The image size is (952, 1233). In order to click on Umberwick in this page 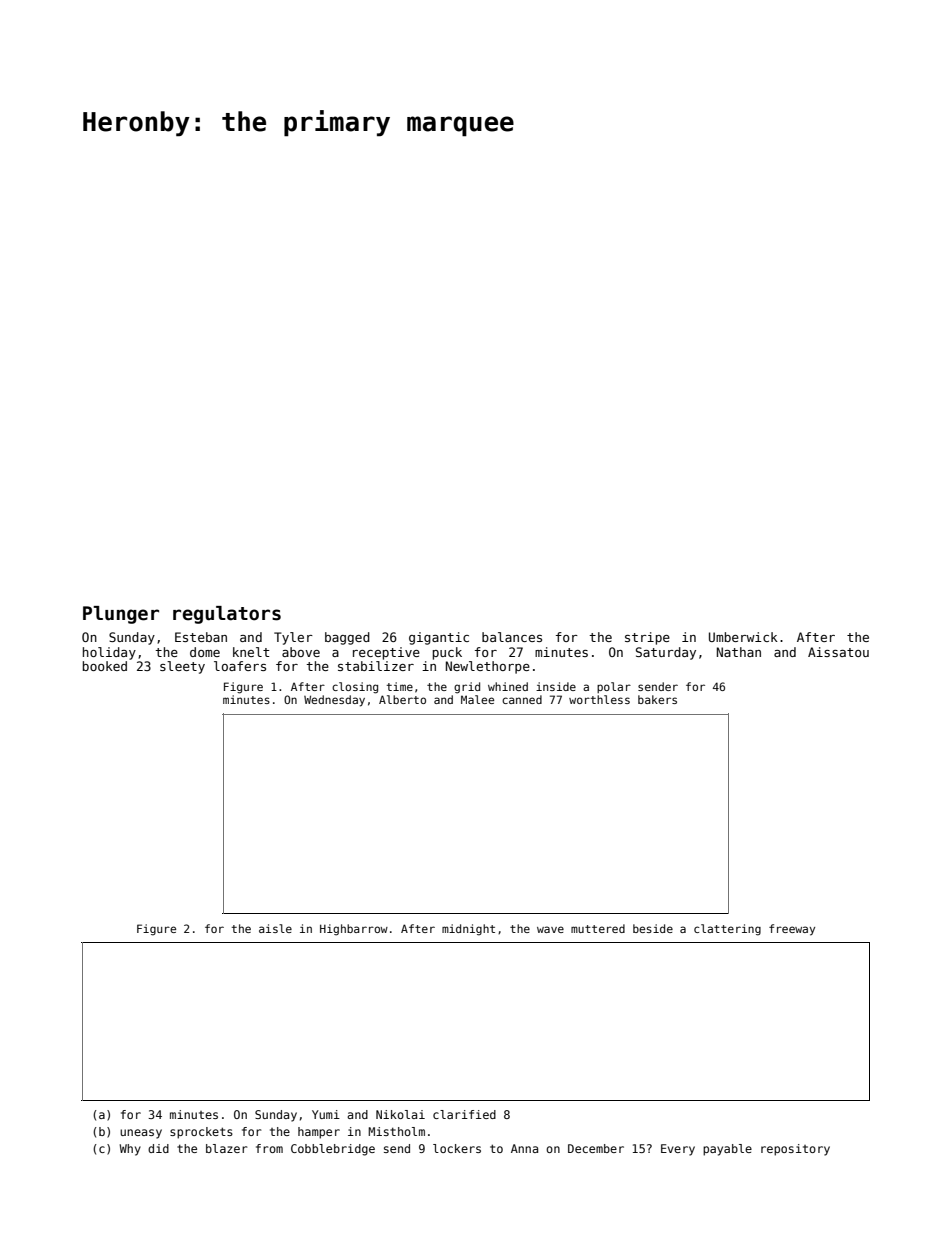, I will do `click(743, 637)`.
